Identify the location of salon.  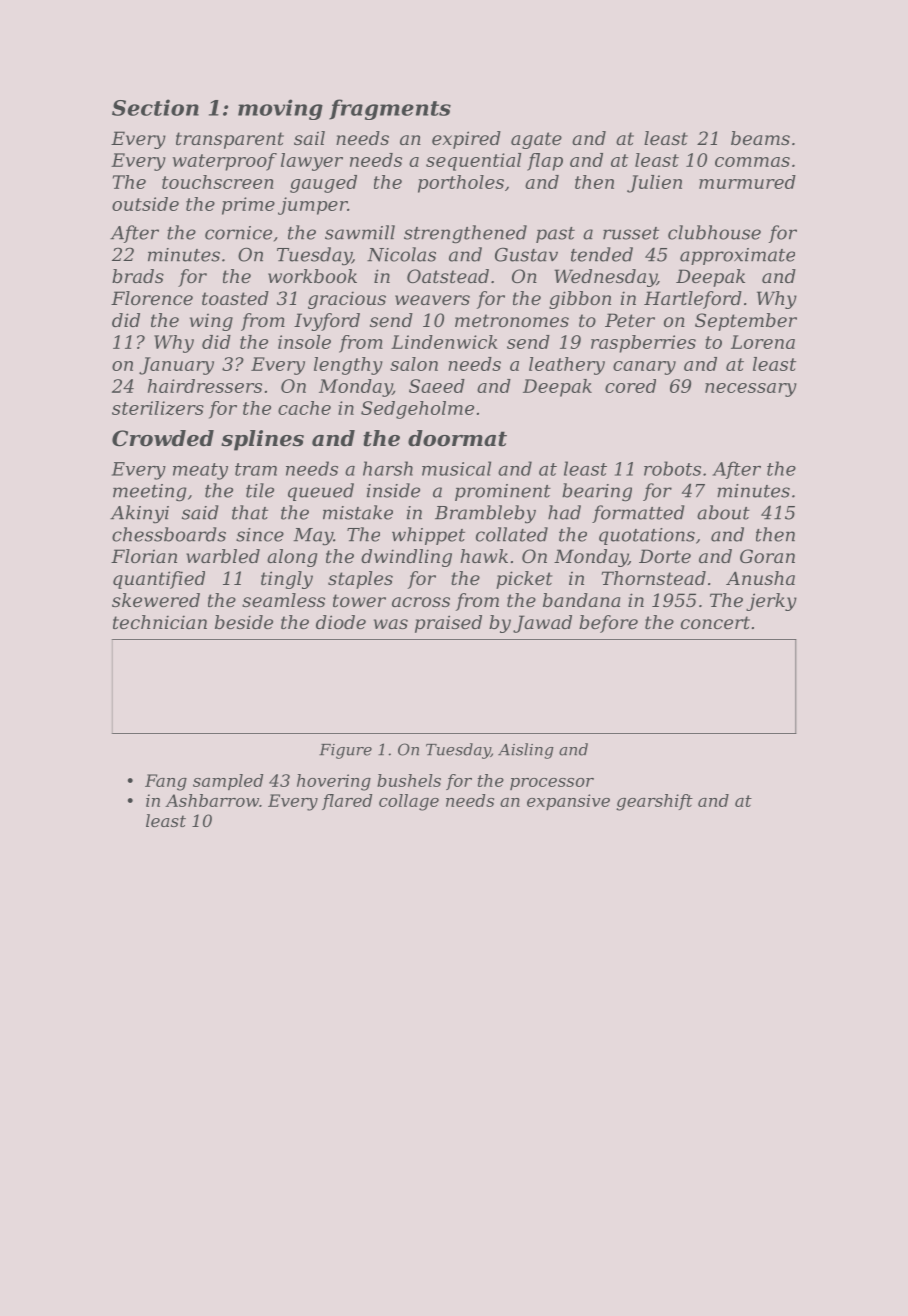
(414, 364).
